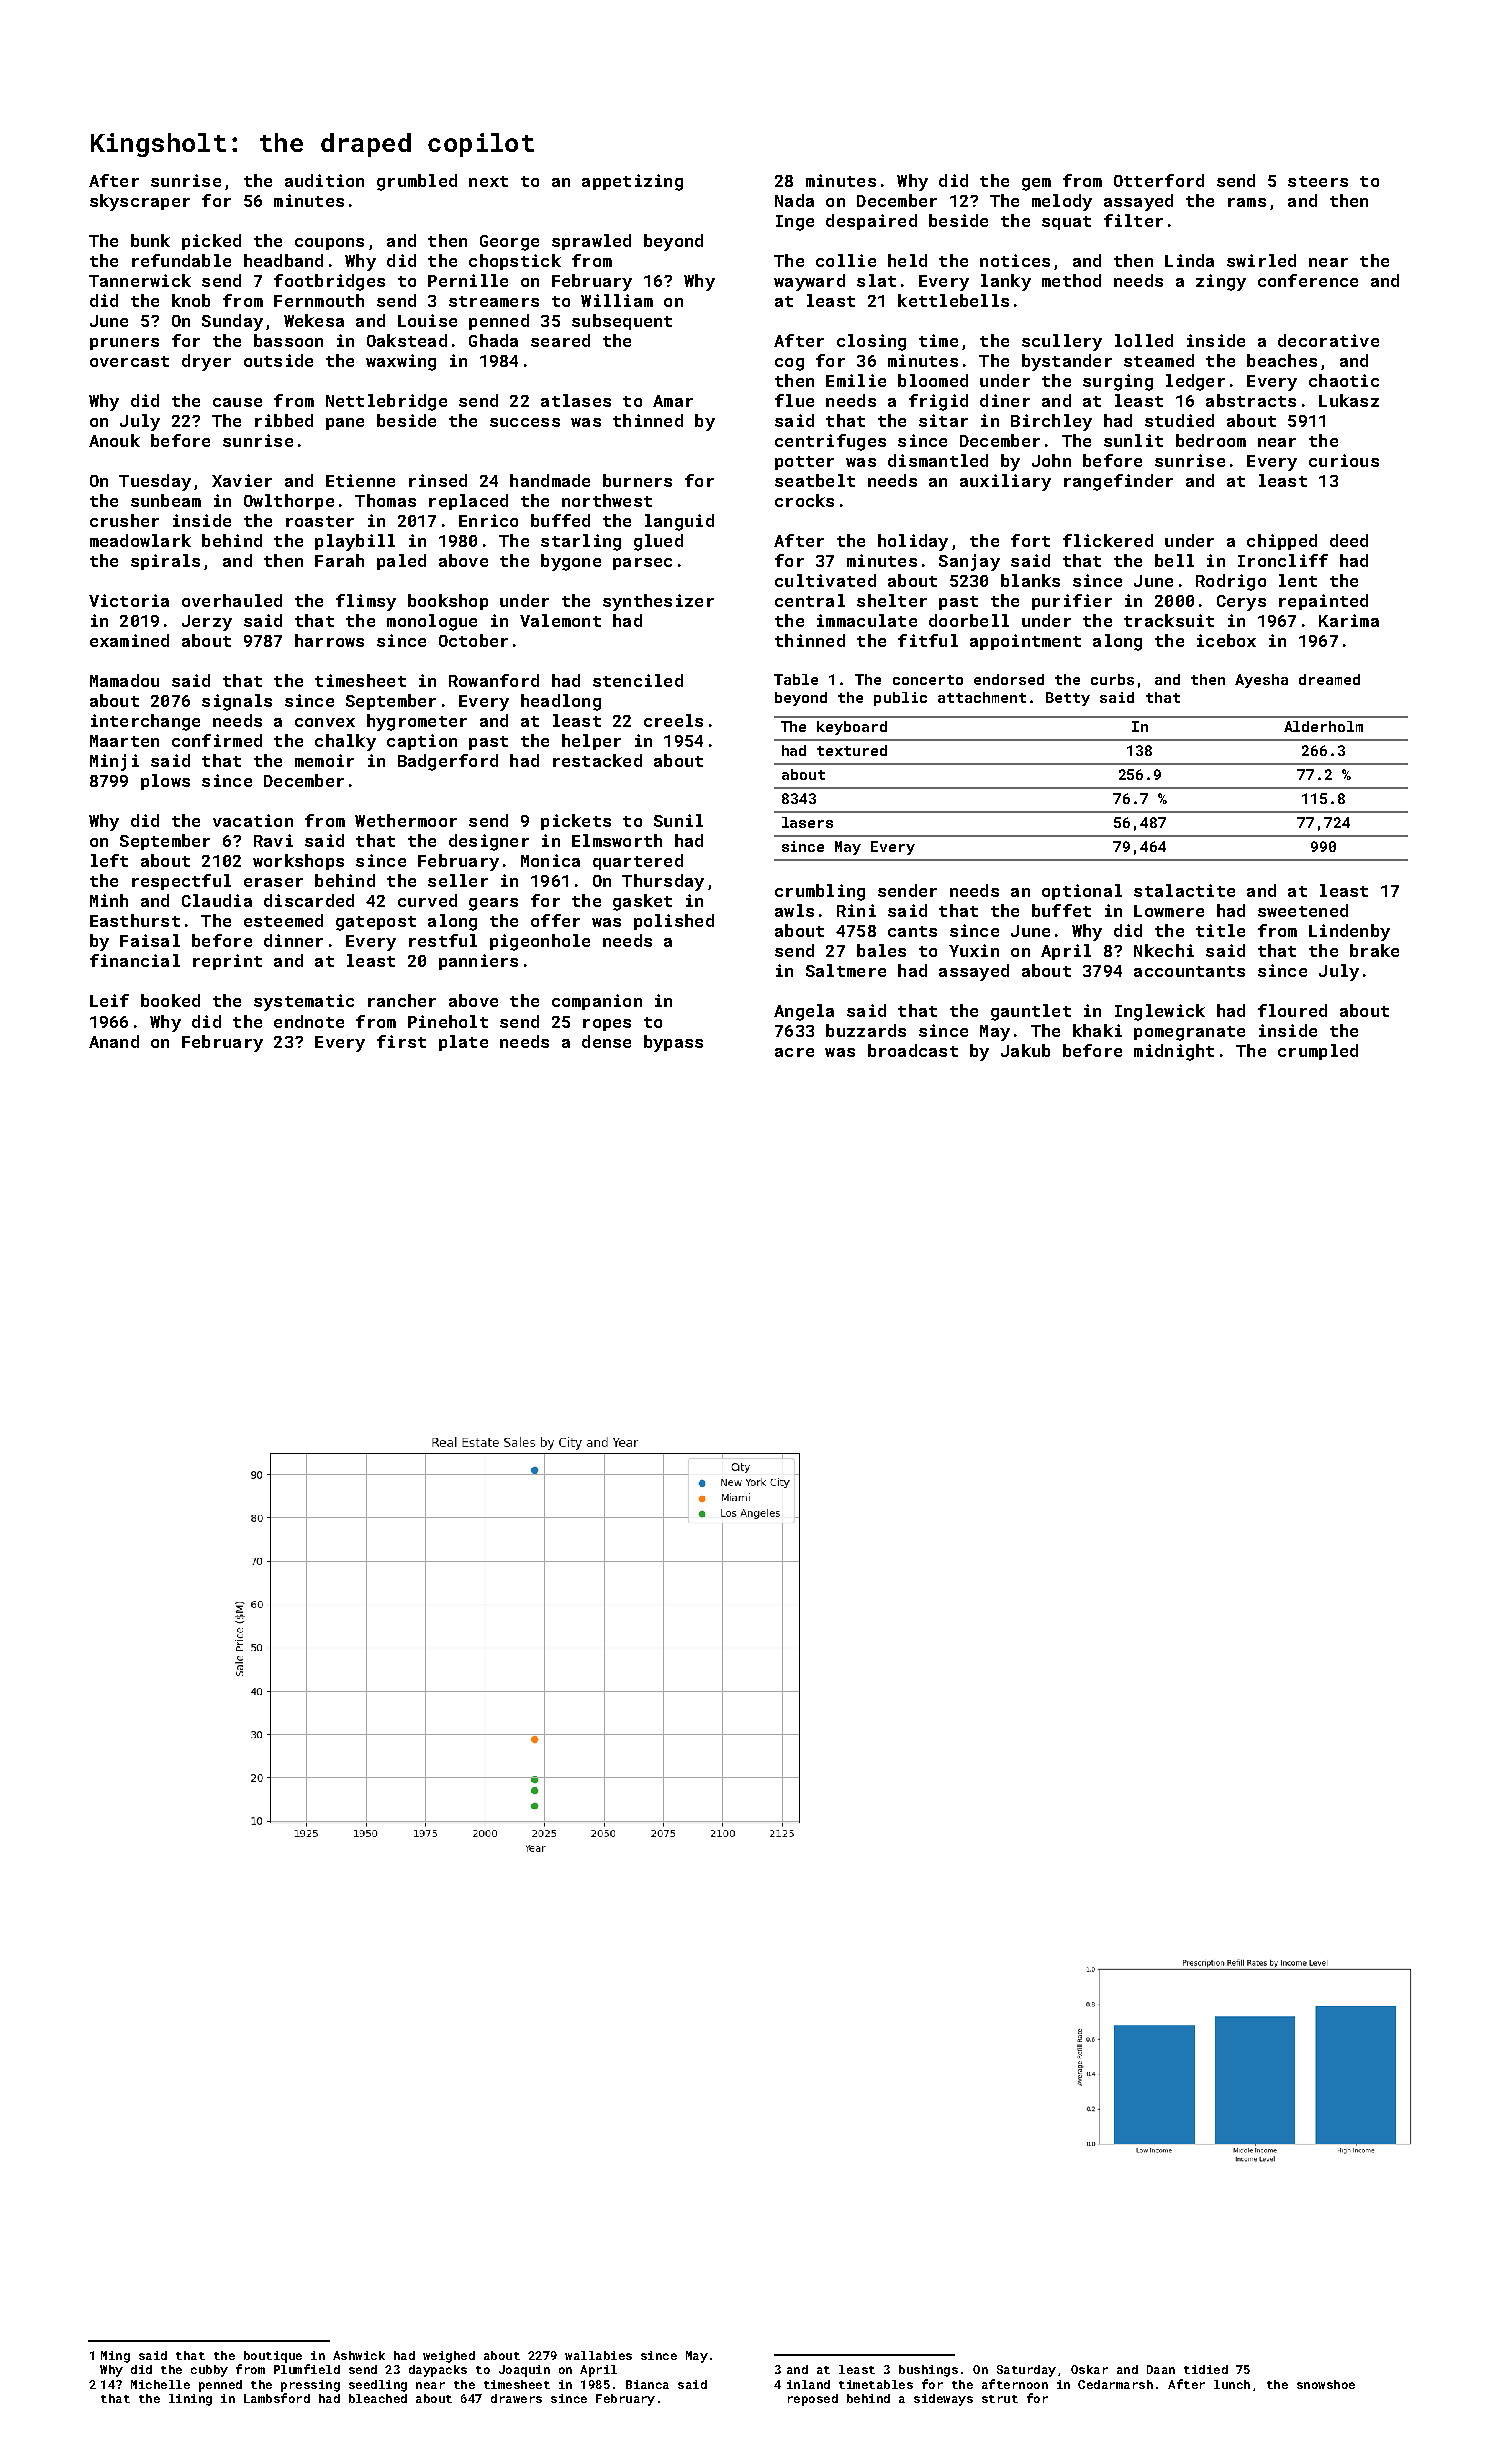  What do you see at coordinates (1318, 1052) in the page?
I see `crumpled` at bounding box center [1318, 1052].
